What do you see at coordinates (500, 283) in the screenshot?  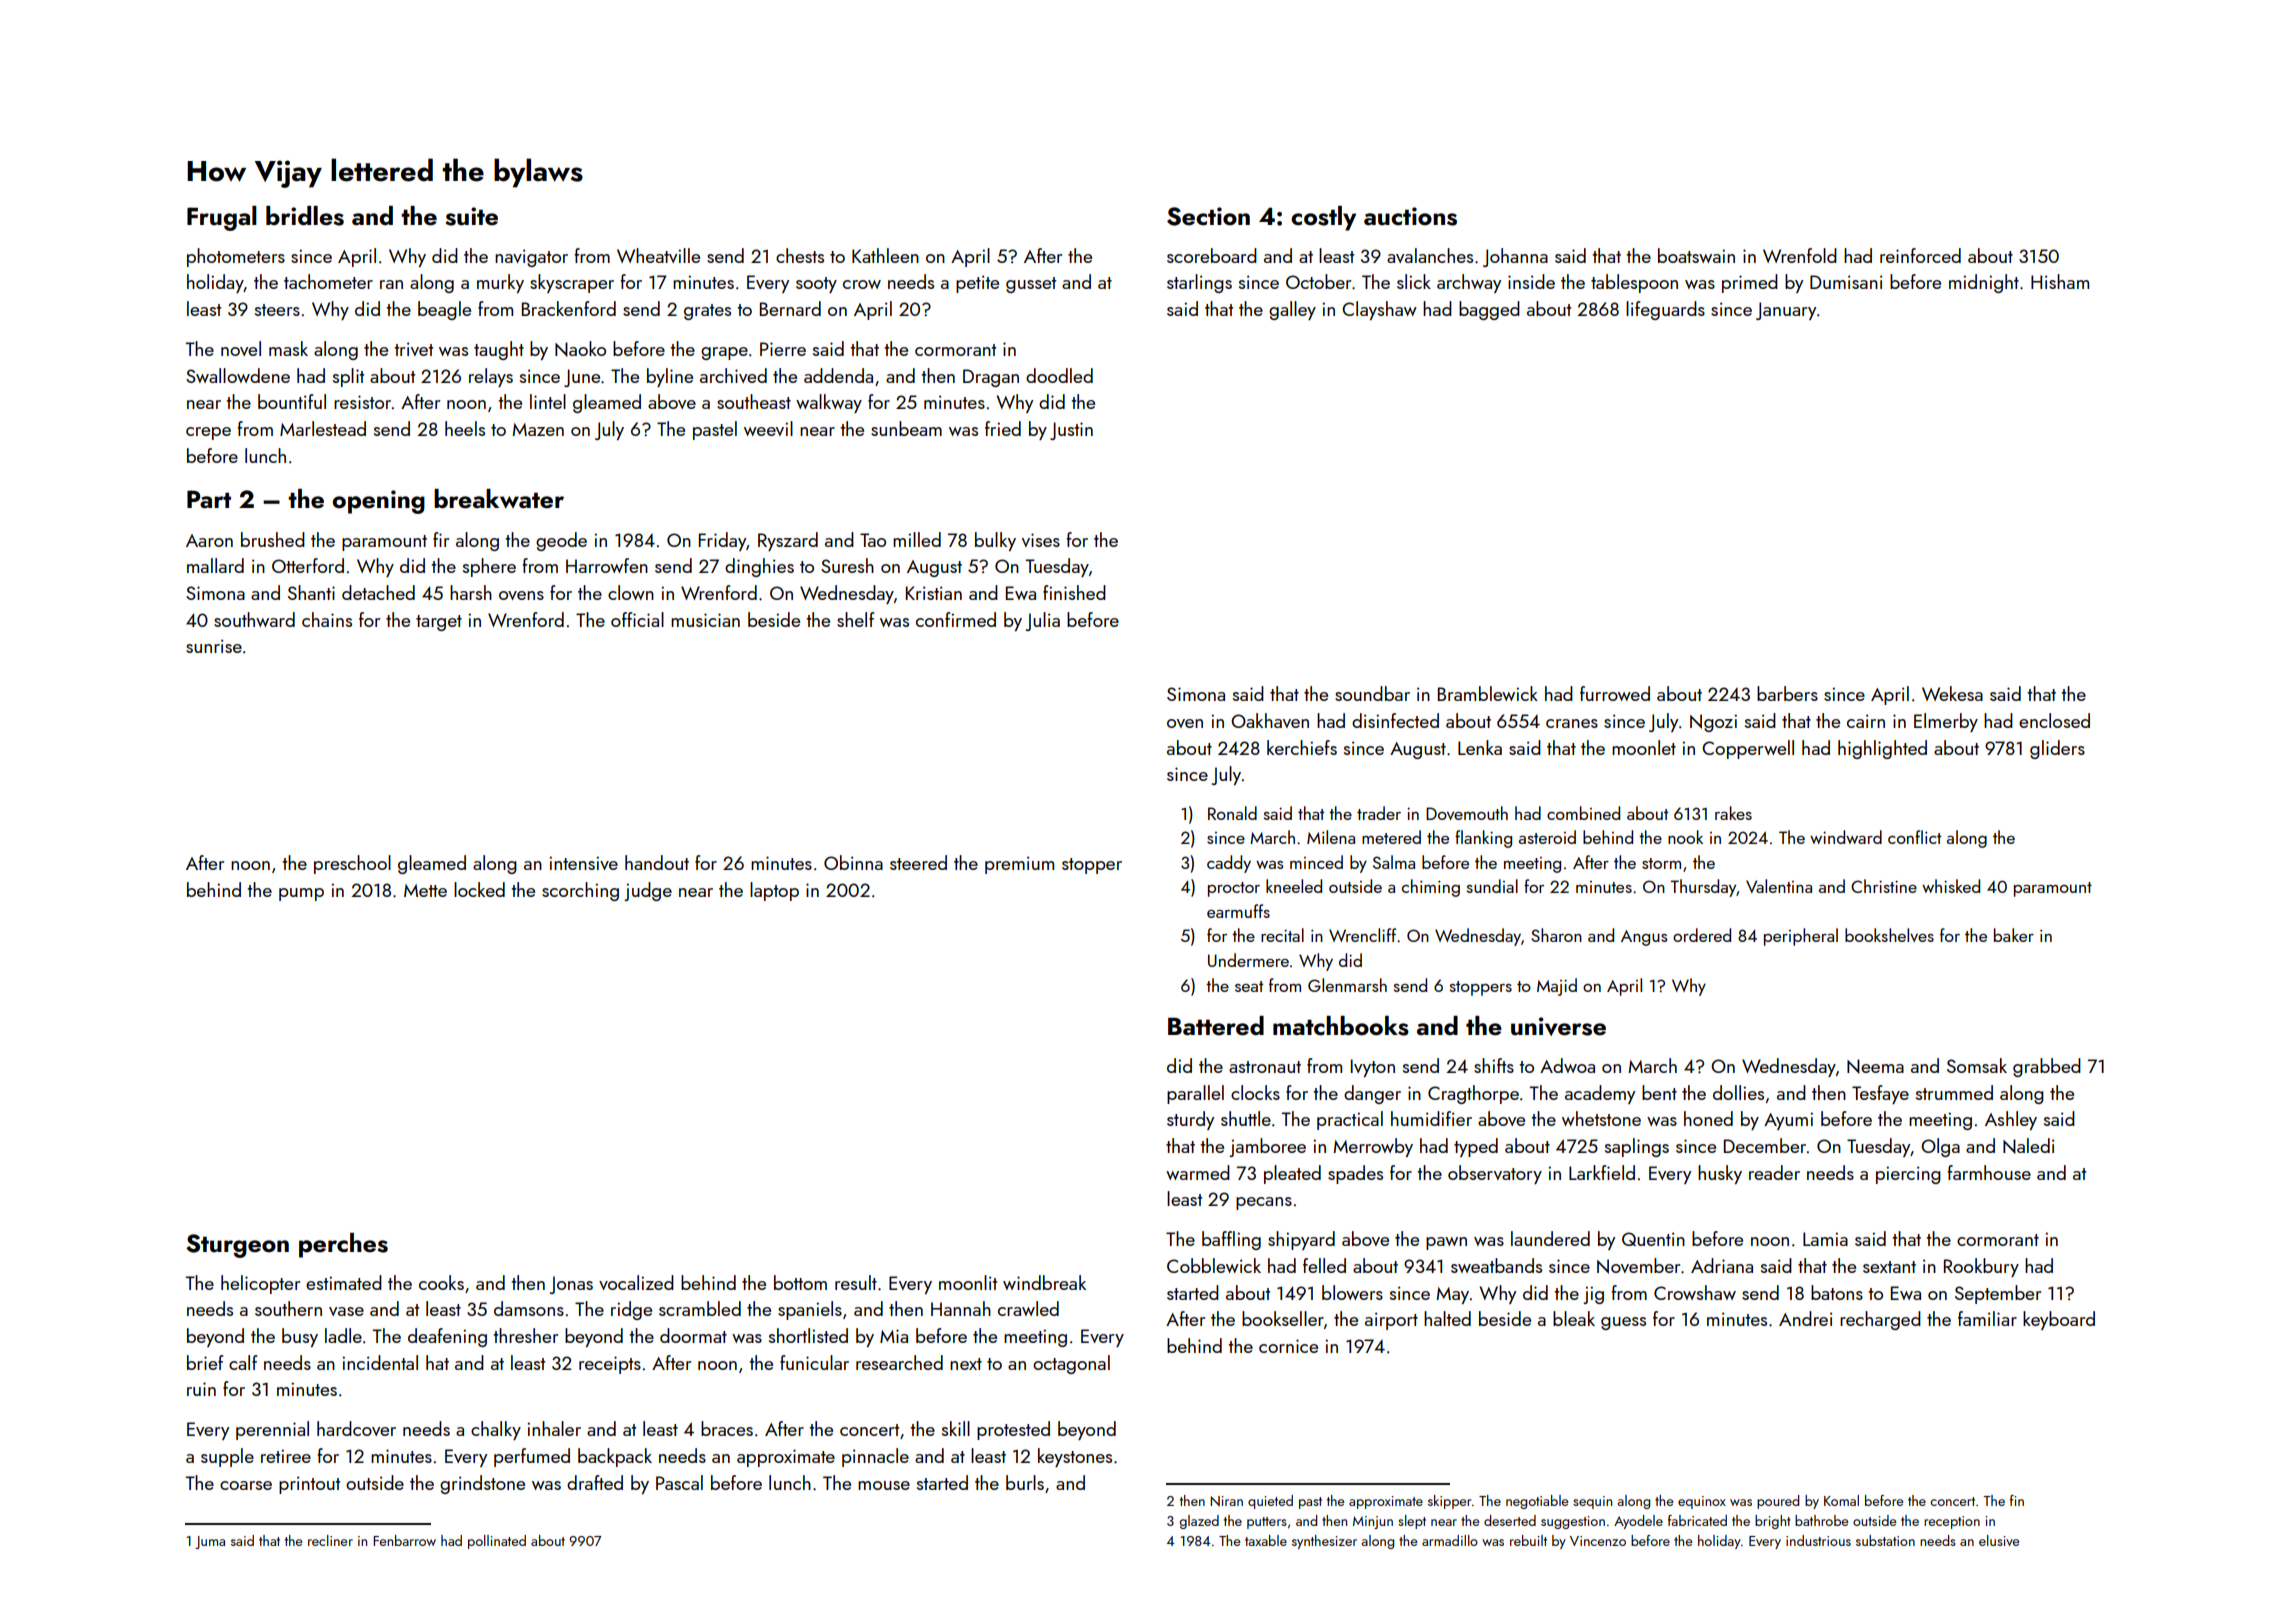 I see `murky` at bounding box center [500, 283].
